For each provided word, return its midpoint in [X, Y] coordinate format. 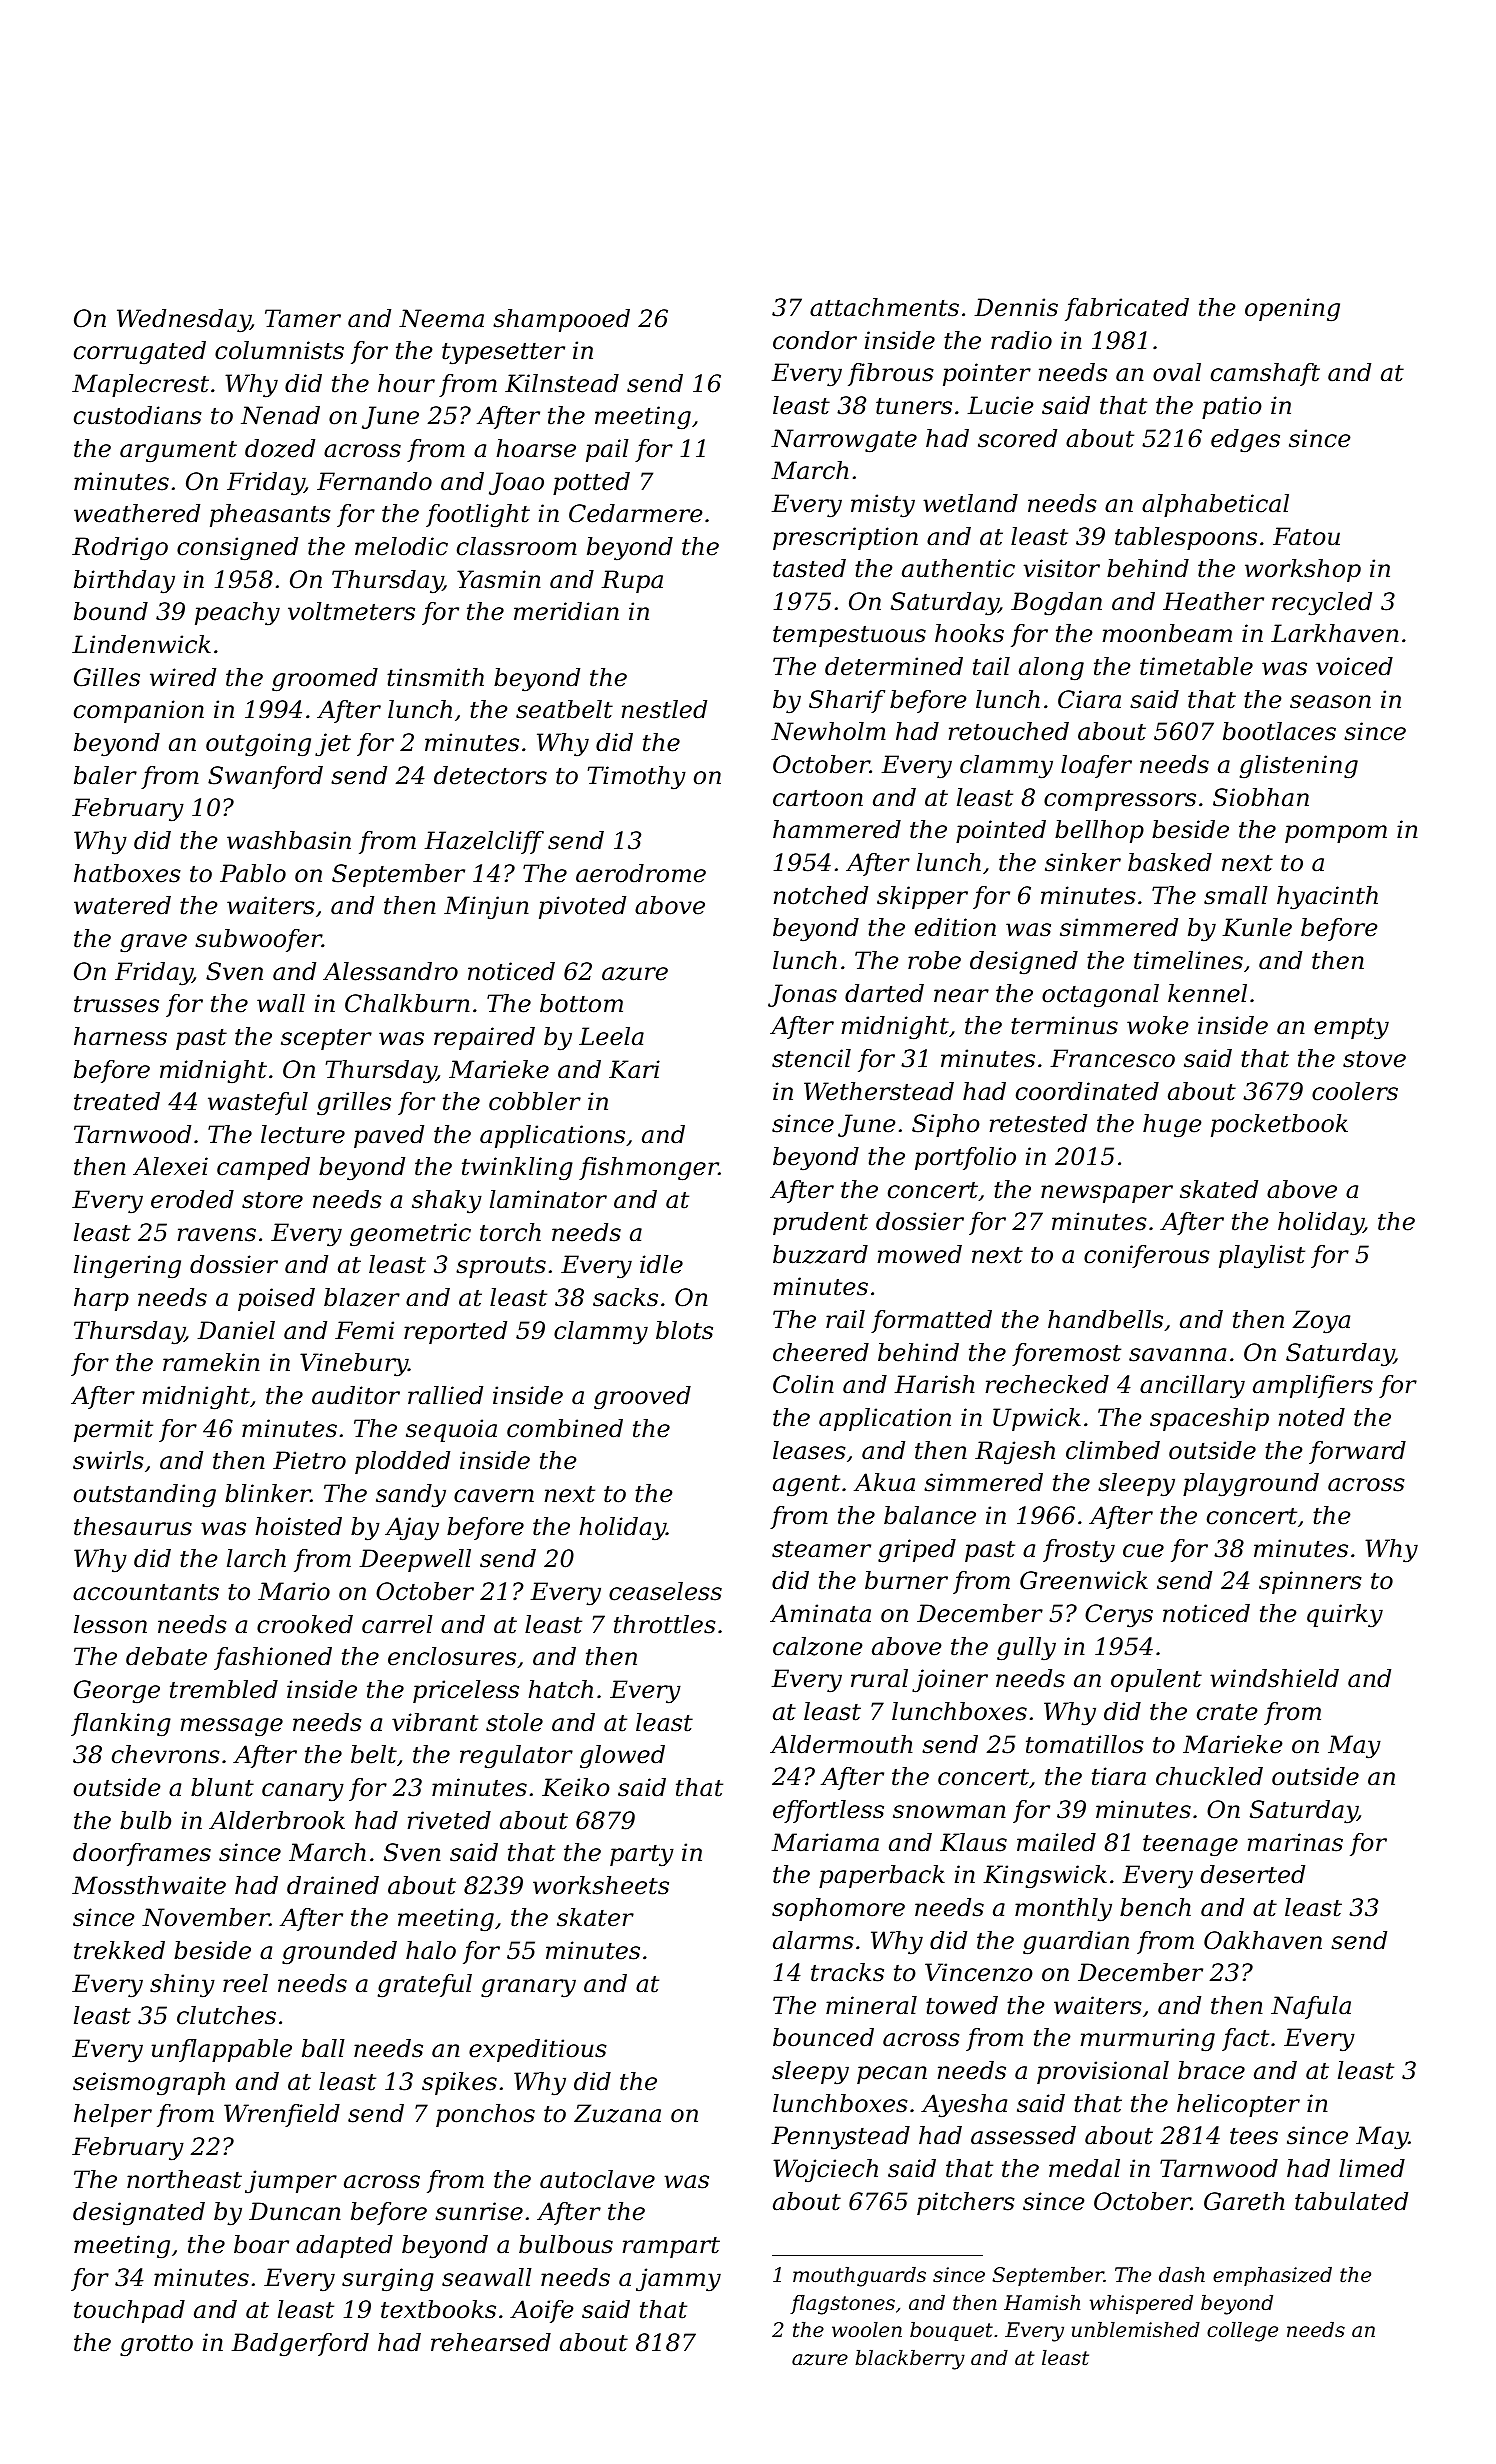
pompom [1336, 834]
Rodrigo [120, 549]
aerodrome [641, 873]
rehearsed [491, 2342]
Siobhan [1261, 797]
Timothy [637, 778]
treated [117, 1101]
